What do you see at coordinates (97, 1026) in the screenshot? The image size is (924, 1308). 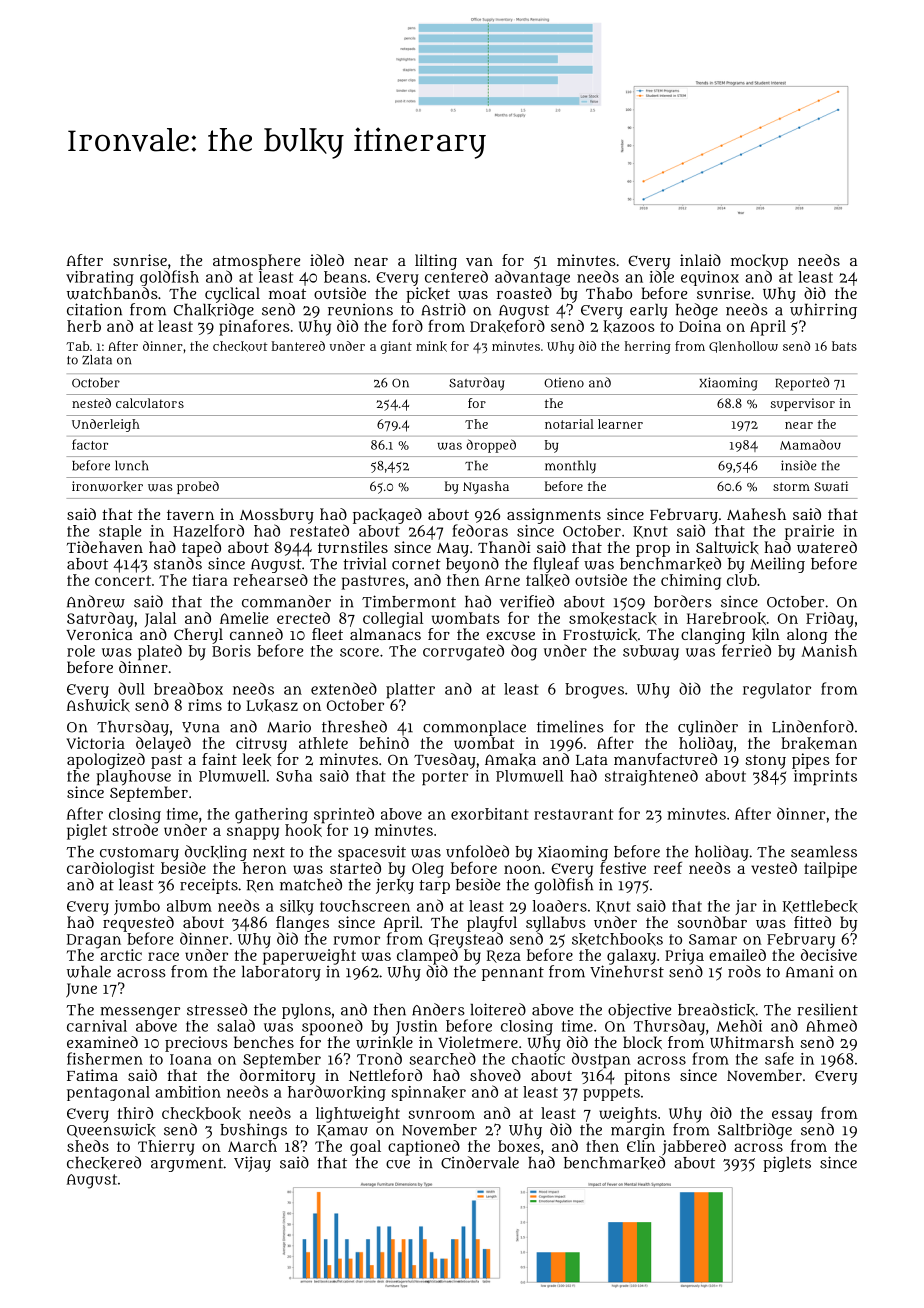 I see `carnival` at bounding box center [97, 1026].
